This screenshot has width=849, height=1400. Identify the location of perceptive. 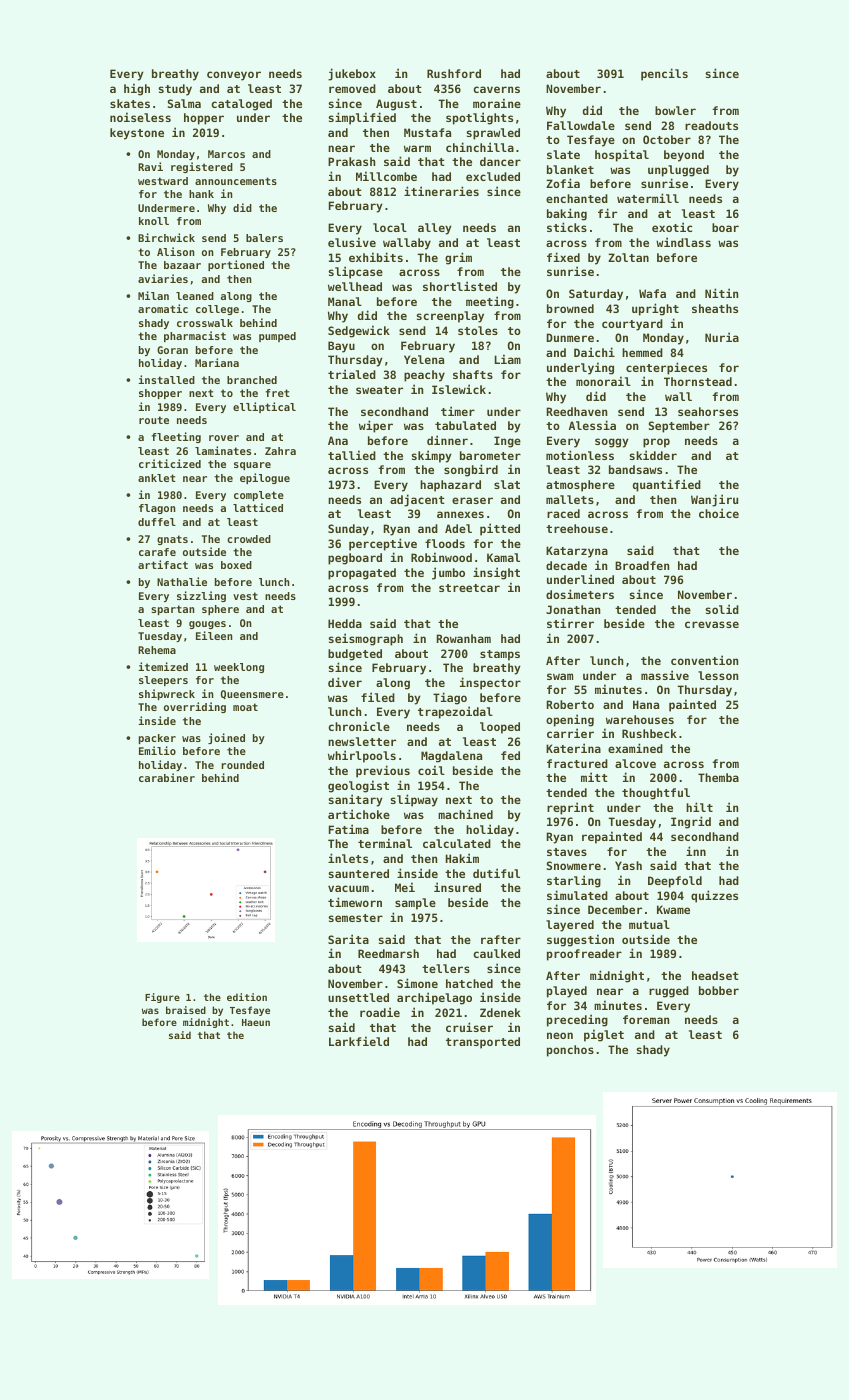
(383, 544).
